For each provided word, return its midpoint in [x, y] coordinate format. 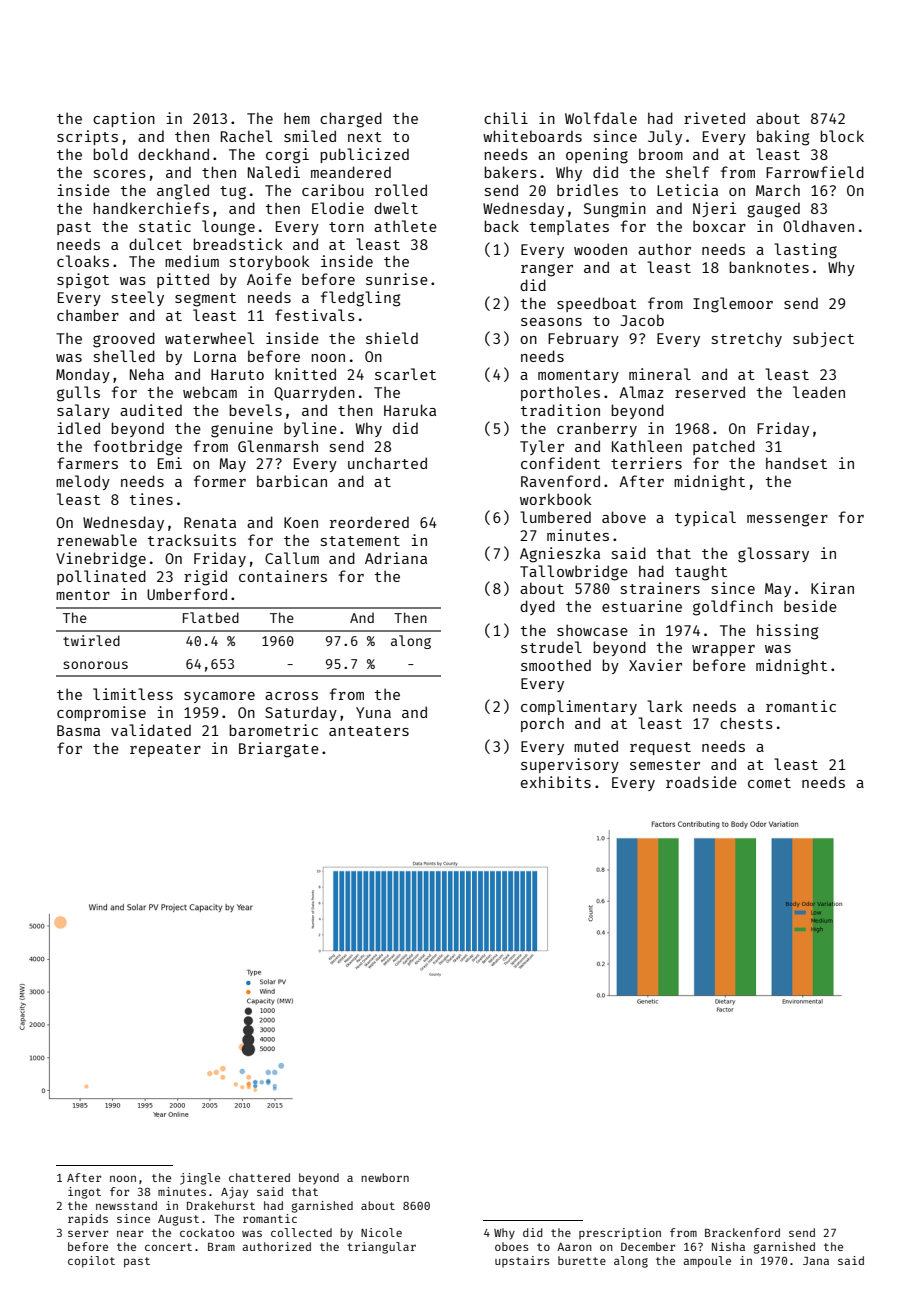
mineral [660, 374]
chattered [259, 1177]
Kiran [832, 588]
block [842, 136]
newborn [385, 1177]
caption [124, 119]
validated [151, 730]
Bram [221, 1247]
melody [83, 482]
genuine [242, 430]
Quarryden [314, 393]
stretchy [747, 339]
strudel [551, 647]
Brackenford [742, 1232]
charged [351, 120]
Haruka [410, 410]
